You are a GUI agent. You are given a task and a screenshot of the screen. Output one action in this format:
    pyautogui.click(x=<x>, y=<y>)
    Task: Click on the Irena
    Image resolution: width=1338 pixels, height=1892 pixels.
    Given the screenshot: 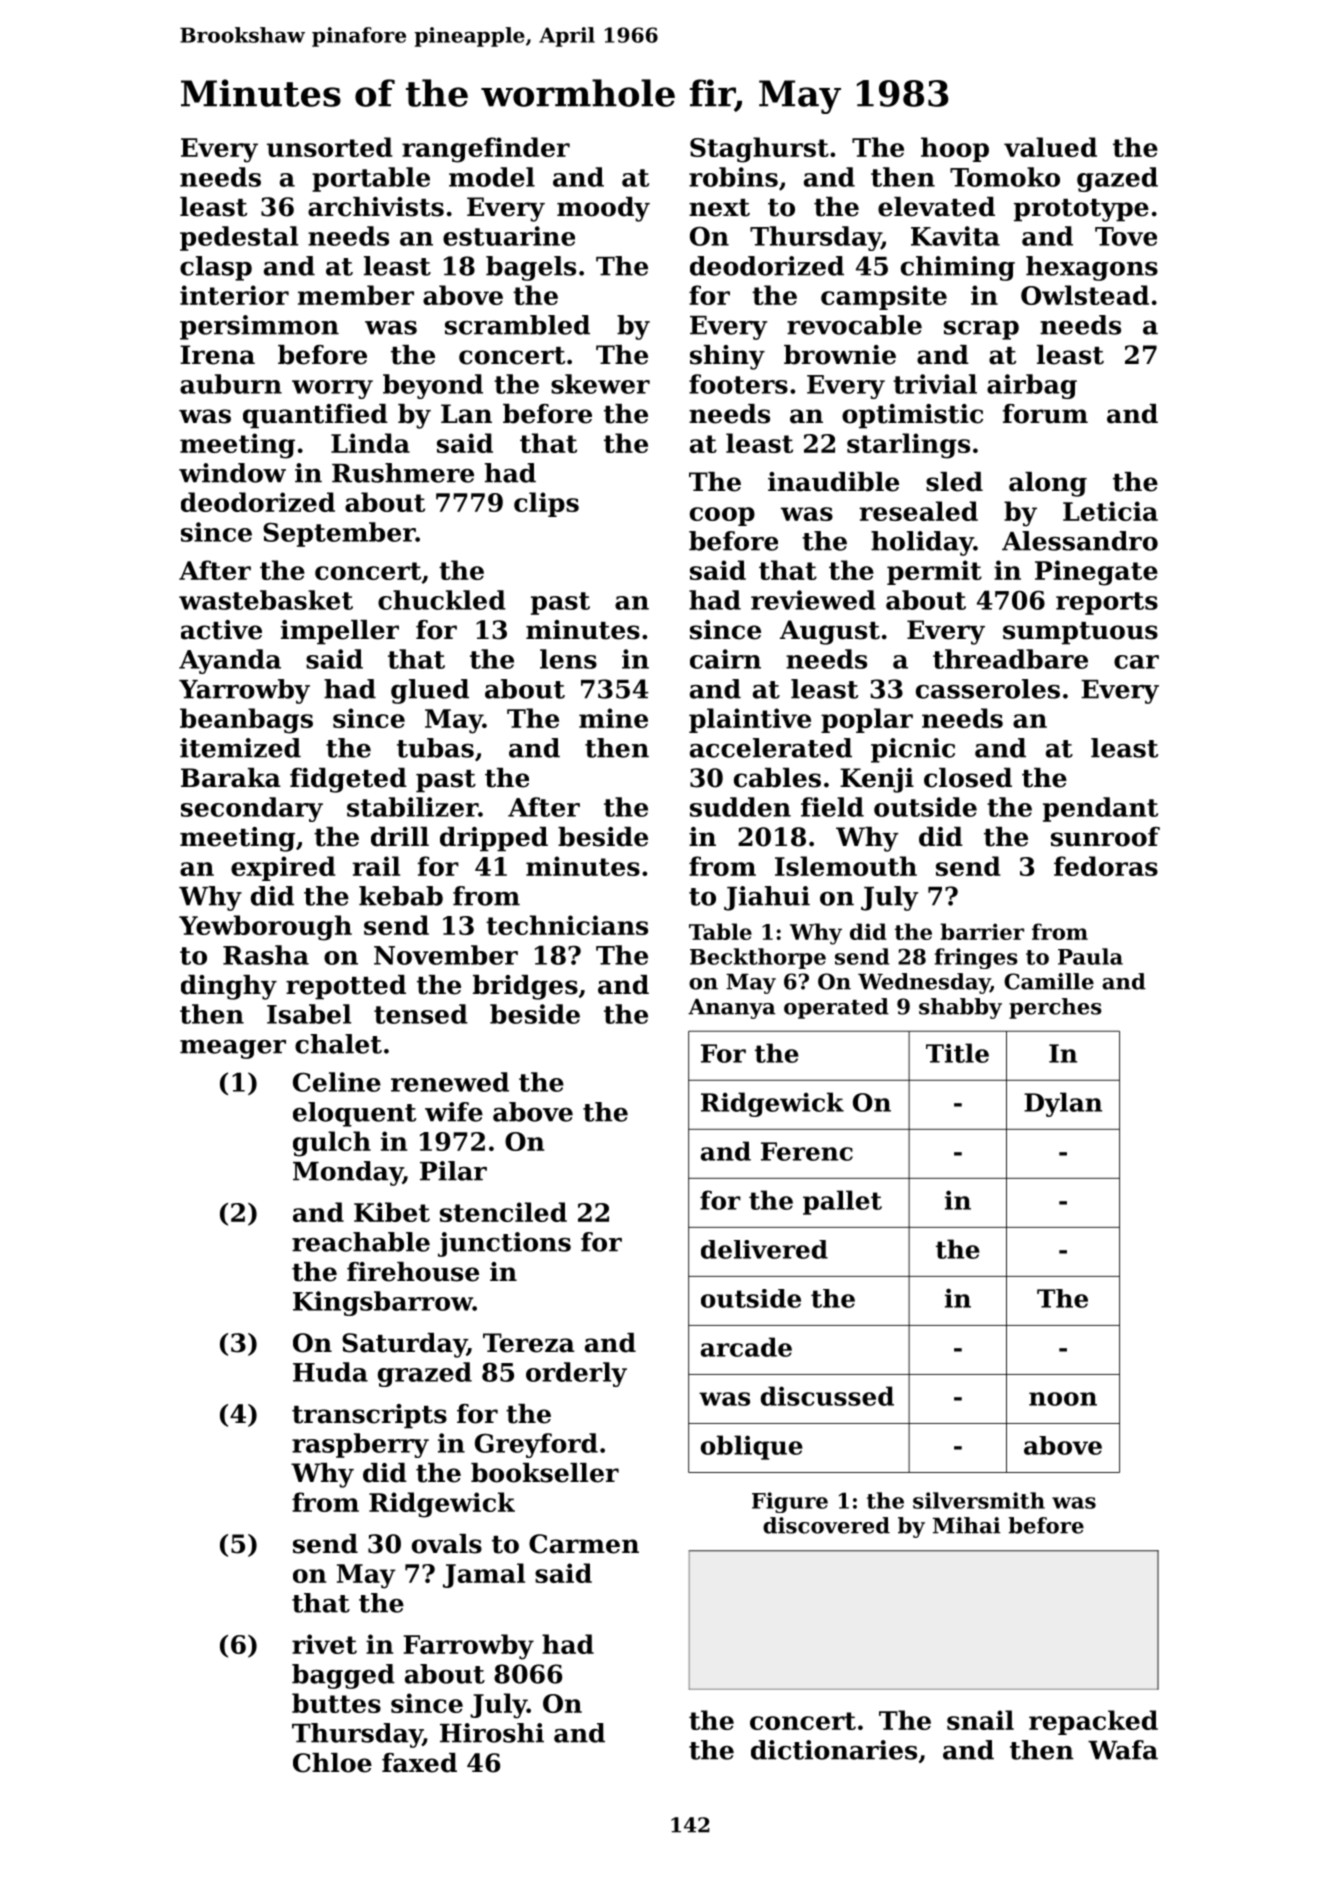 What is the action you would take?
    pyautogui.click(x=217, y=355)
